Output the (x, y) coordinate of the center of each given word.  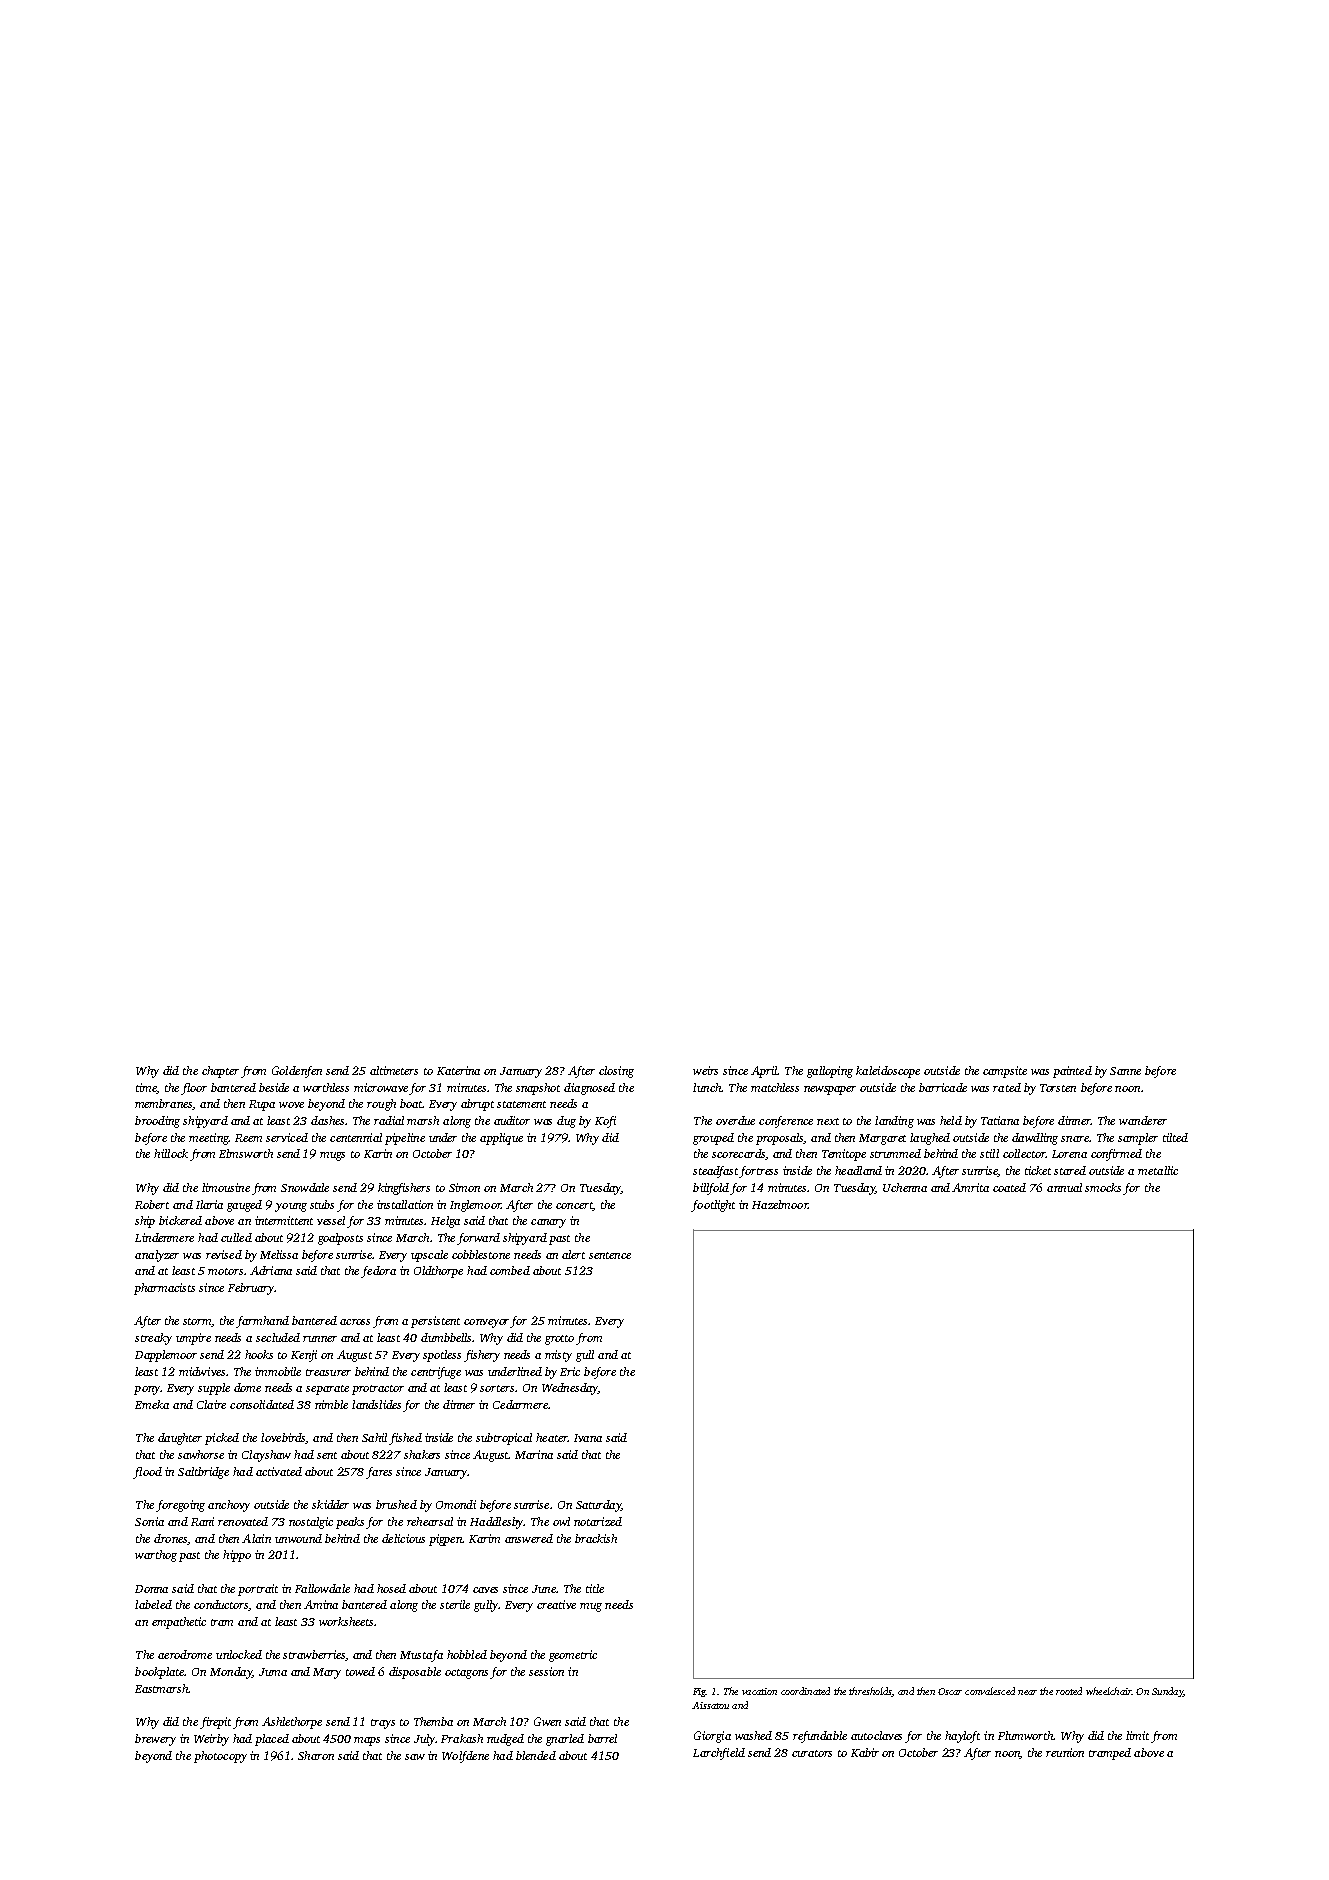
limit (1137, 1735)
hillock (171, 1153)
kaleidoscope (888, 1072)
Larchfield (719, 1754)
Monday (231, 1673)
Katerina (458, 1070)
